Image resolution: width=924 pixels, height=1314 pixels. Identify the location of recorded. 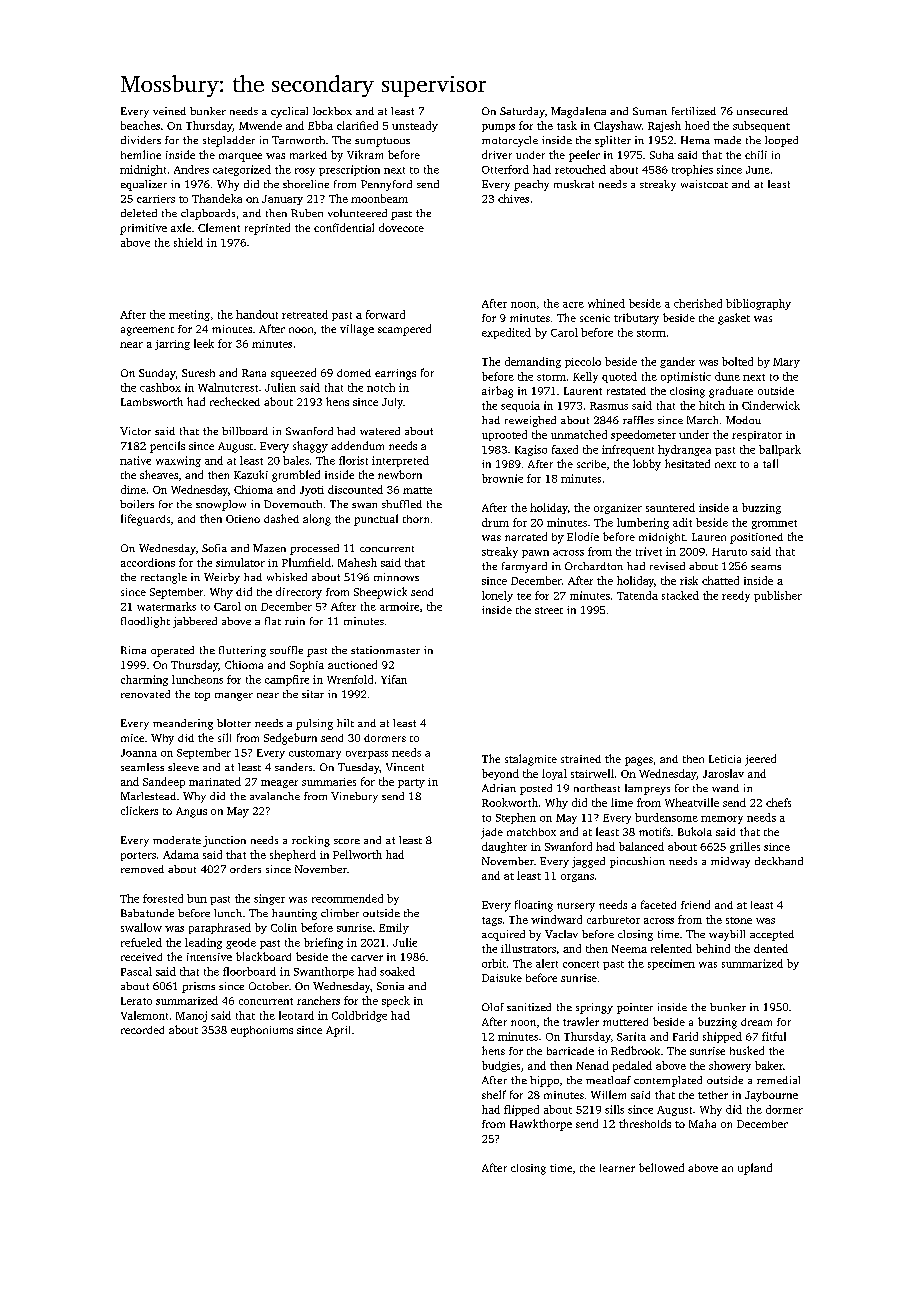
(142, 1030).
